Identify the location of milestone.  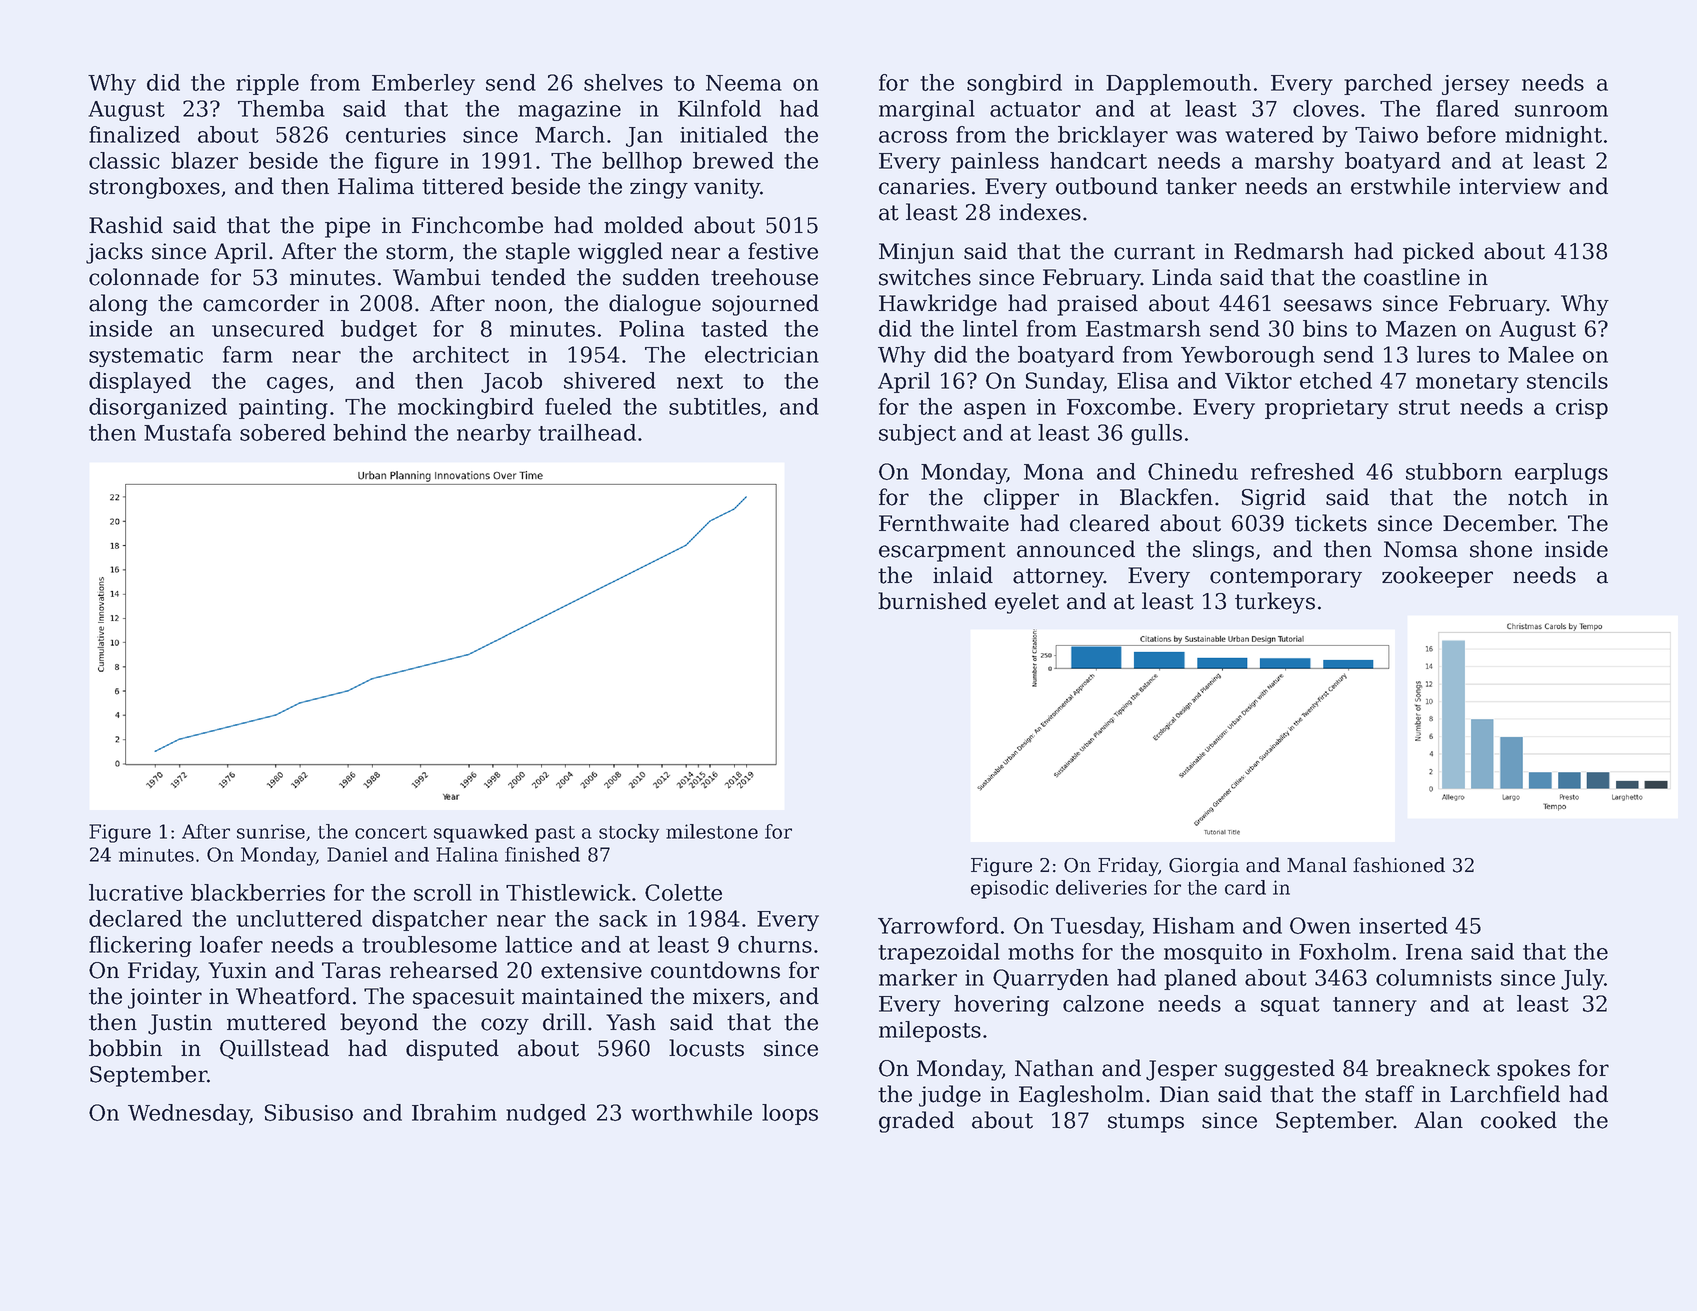
(712, 831).
